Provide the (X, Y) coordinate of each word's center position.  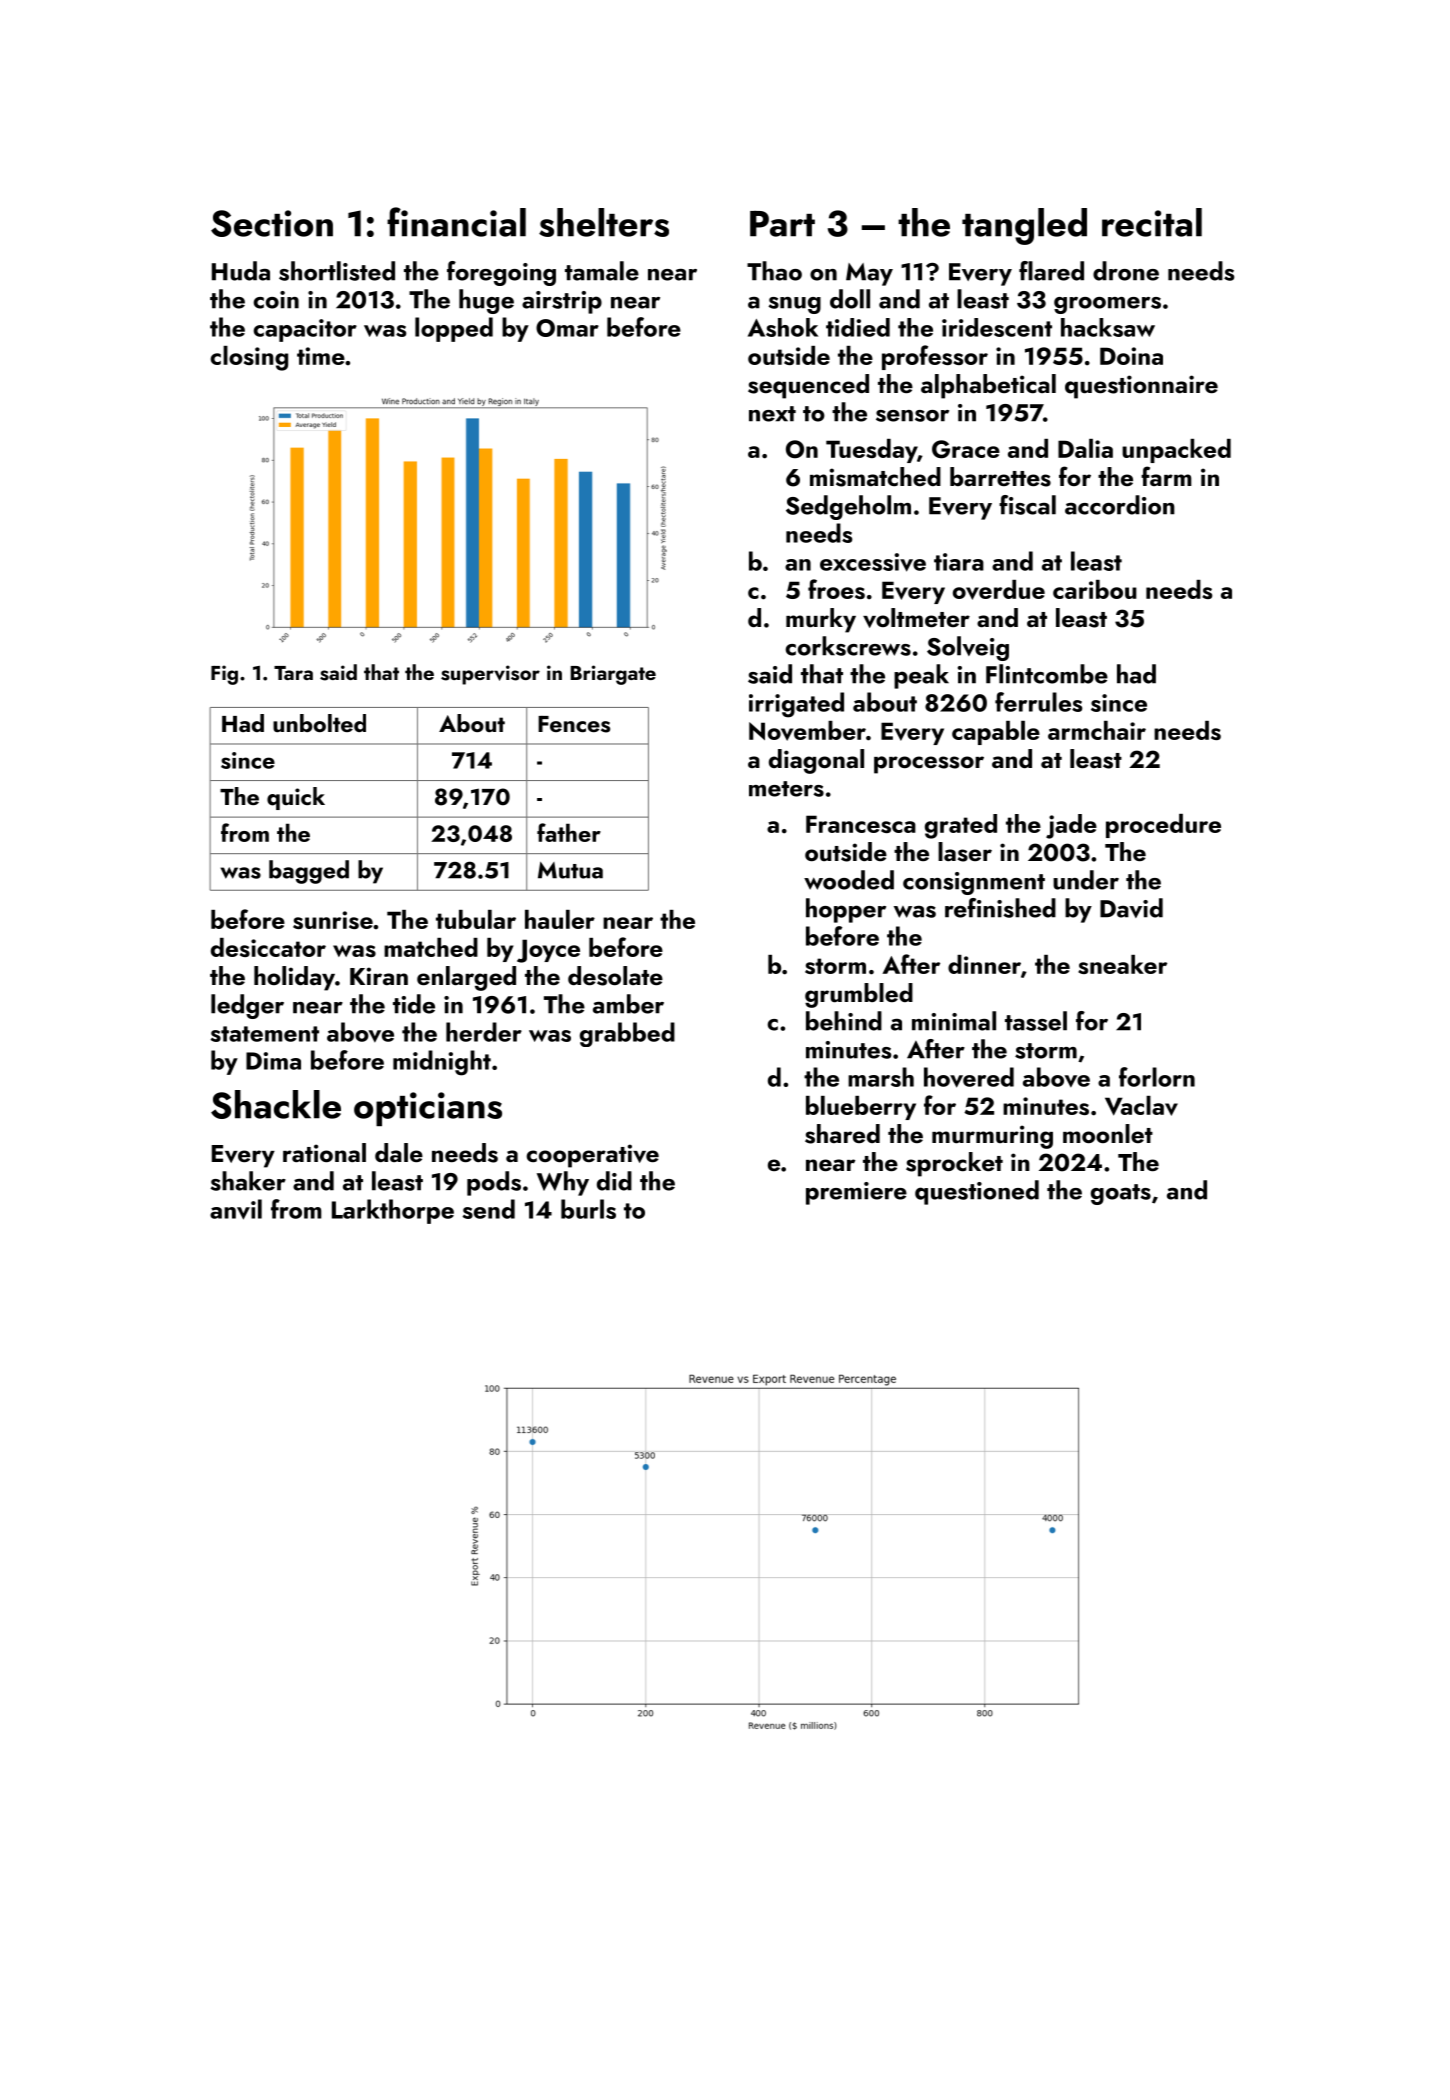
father (569, 832)
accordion (1120, 505)
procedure (1163, 826)
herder (484, 1032)
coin (276, 300)
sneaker (1122, 964)
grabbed (627, 1034)
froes (836, 589)
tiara (959, 562)
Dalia (1085, 448)
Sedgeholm (848, 507)
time (321, 356)
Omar (567, 328)
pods (494, 1183)
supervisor (490, 675)
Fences (574, 724)
